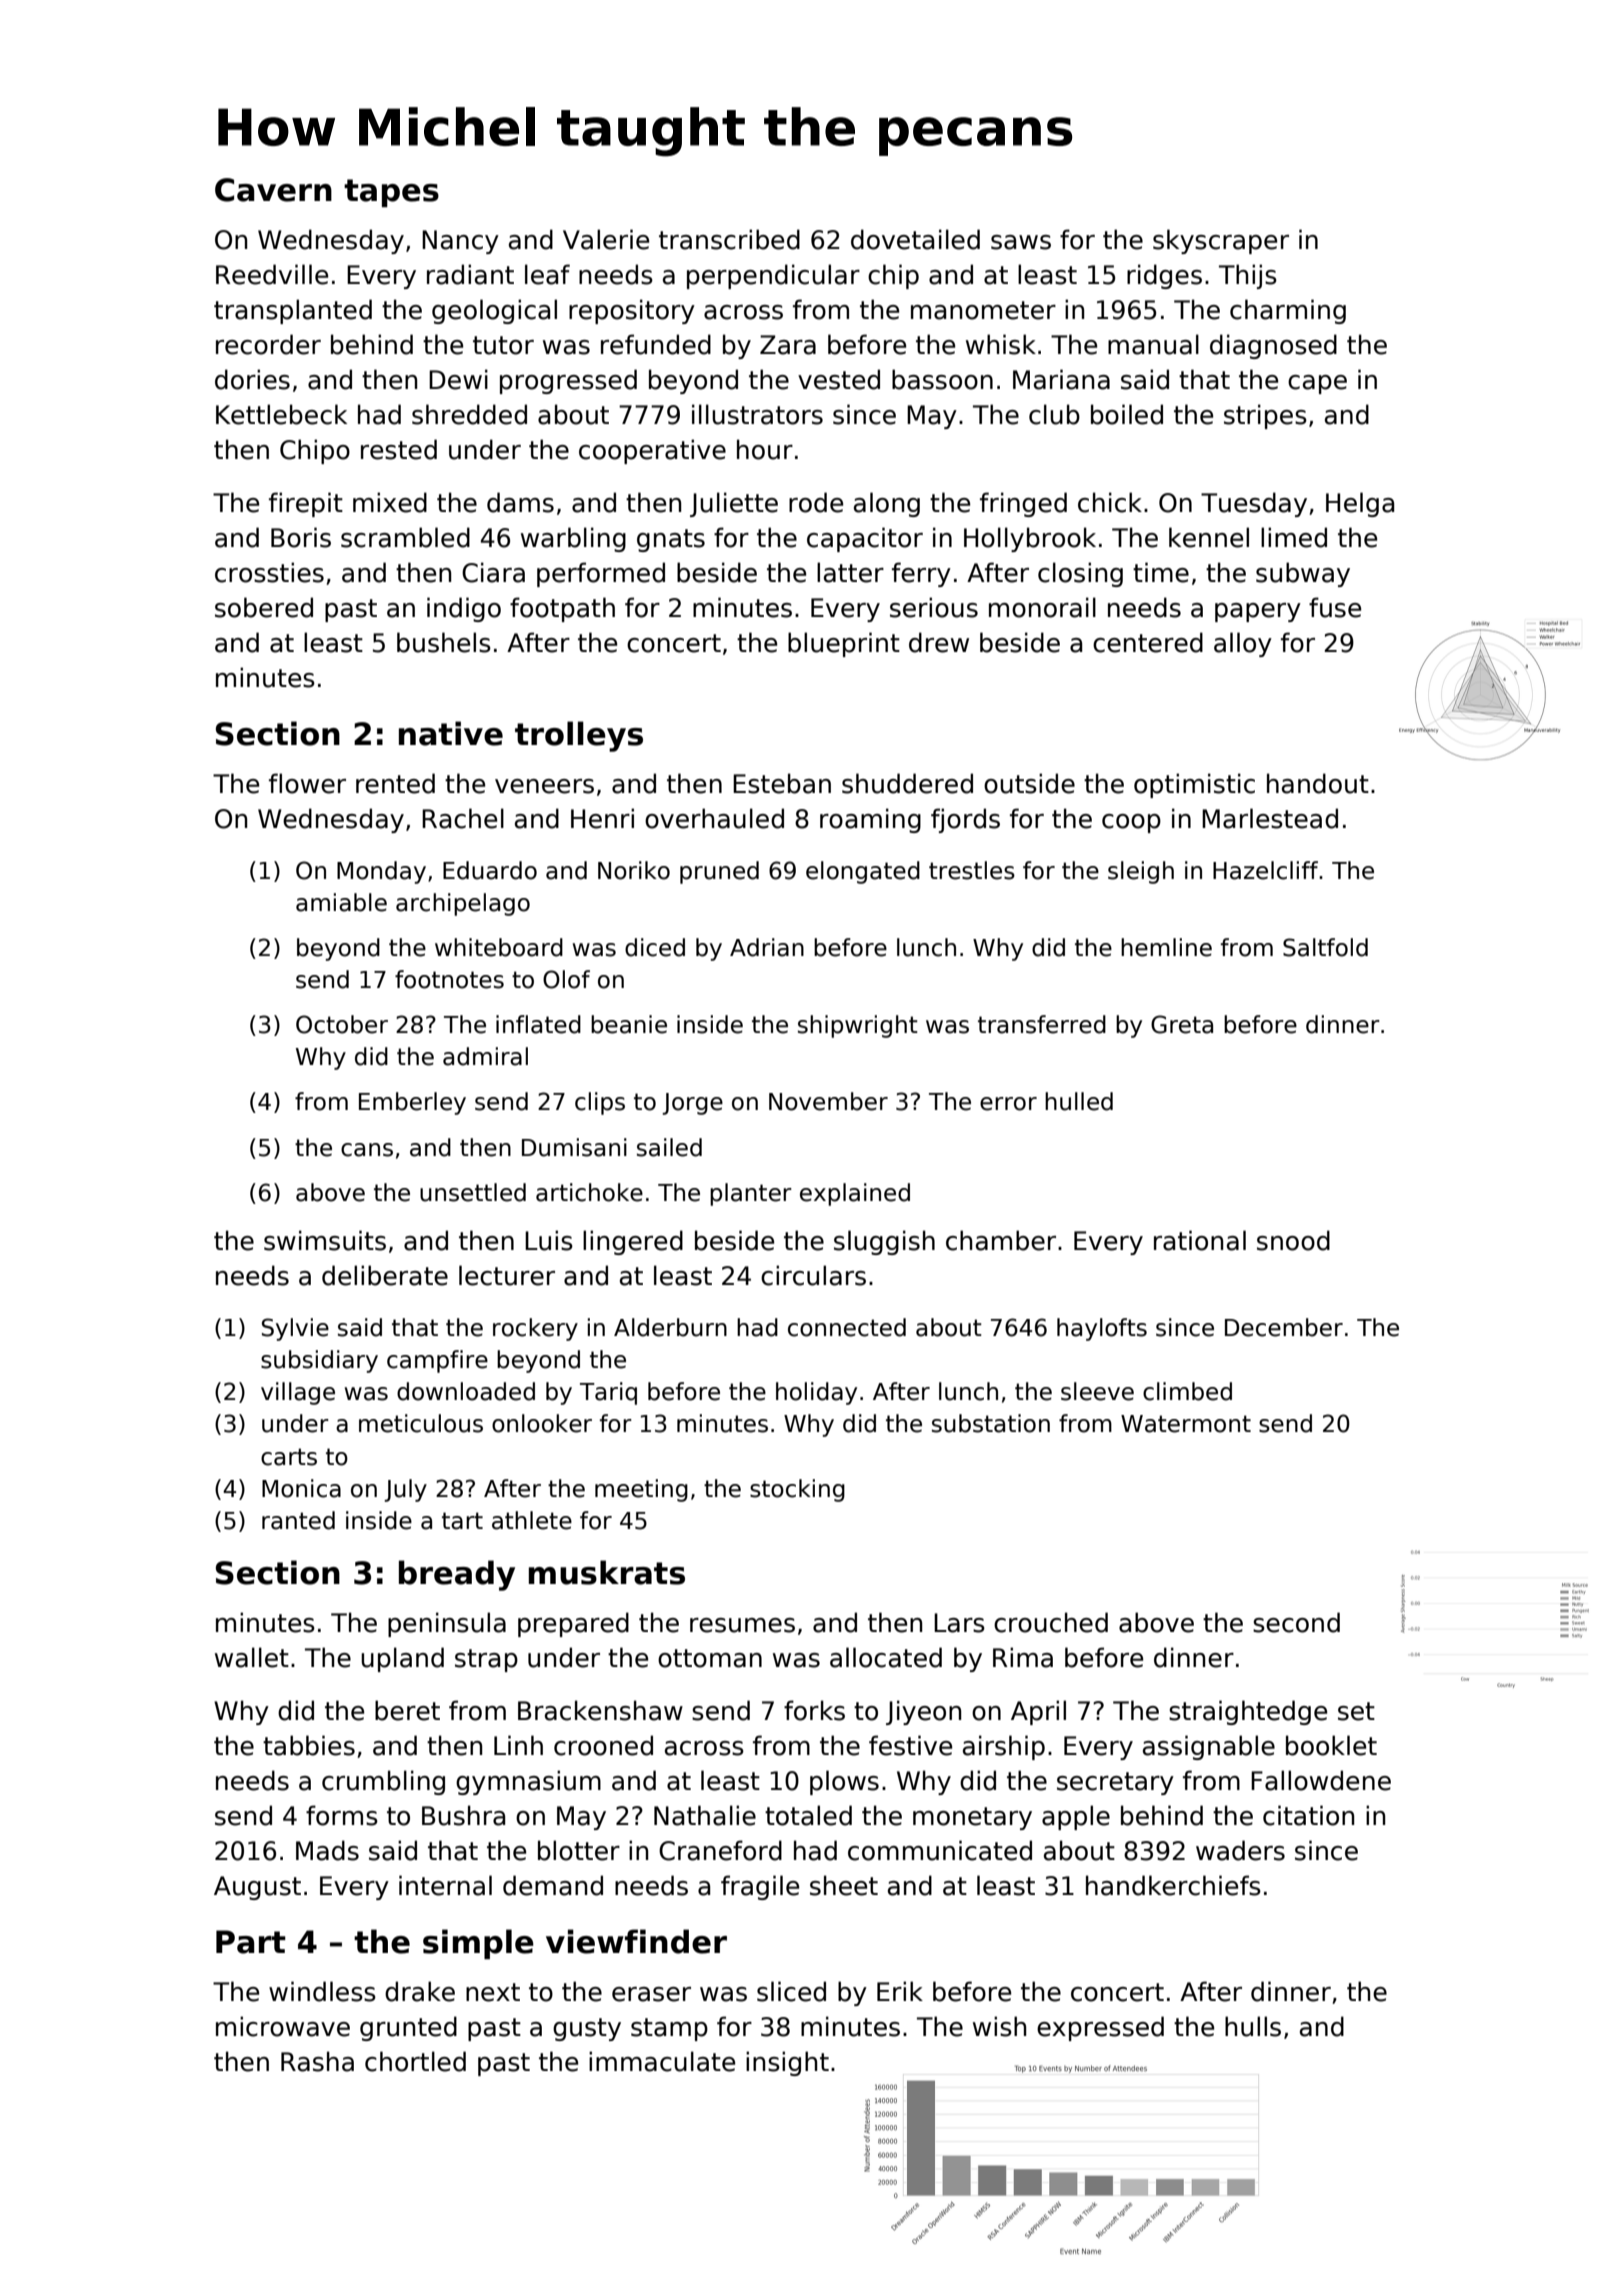  I want to click on allocated, so click(886, 1657).
